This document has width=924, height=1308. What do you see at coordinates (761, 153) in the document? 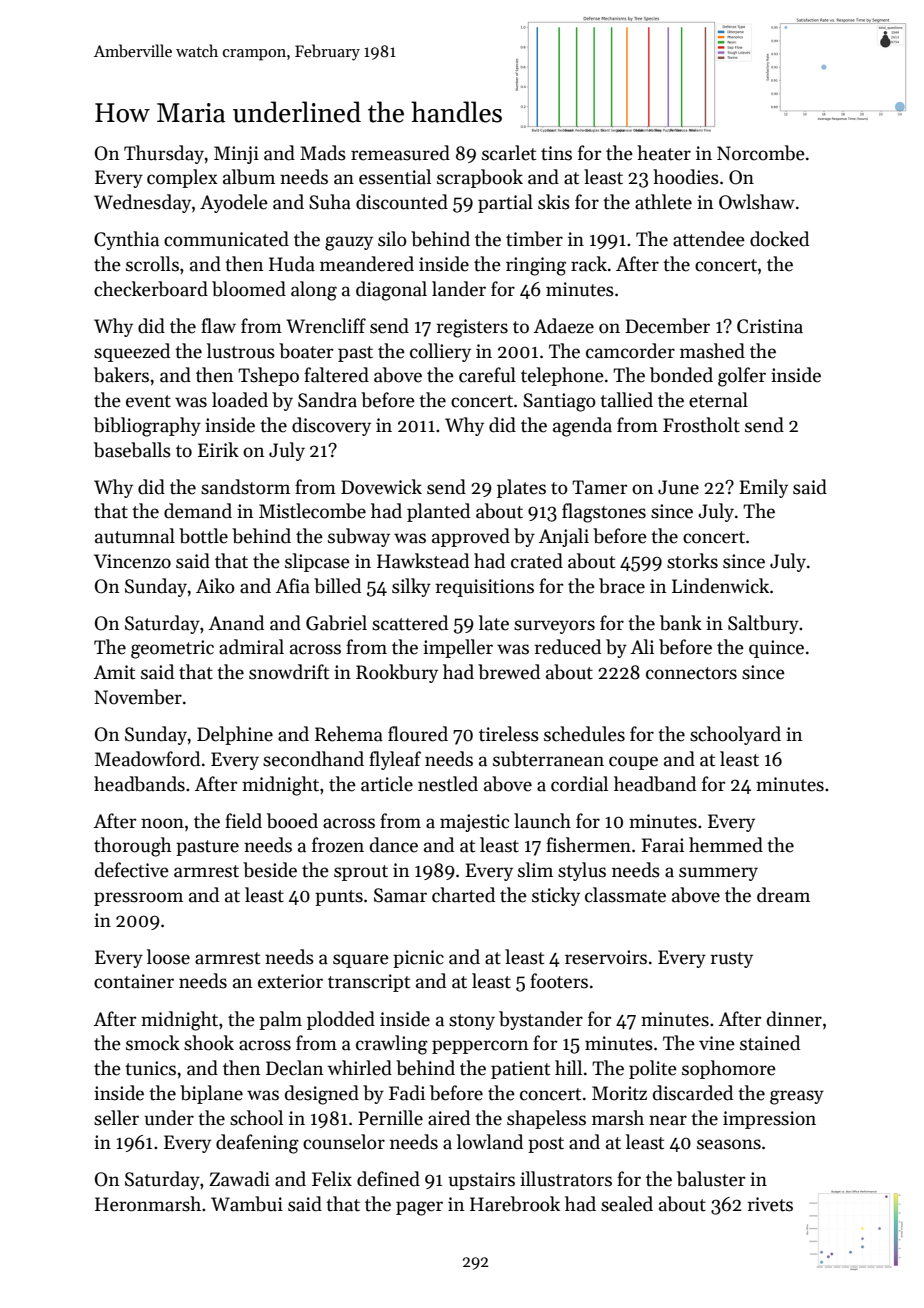
I see `Norcombe` at bounding box center [761, 153].
